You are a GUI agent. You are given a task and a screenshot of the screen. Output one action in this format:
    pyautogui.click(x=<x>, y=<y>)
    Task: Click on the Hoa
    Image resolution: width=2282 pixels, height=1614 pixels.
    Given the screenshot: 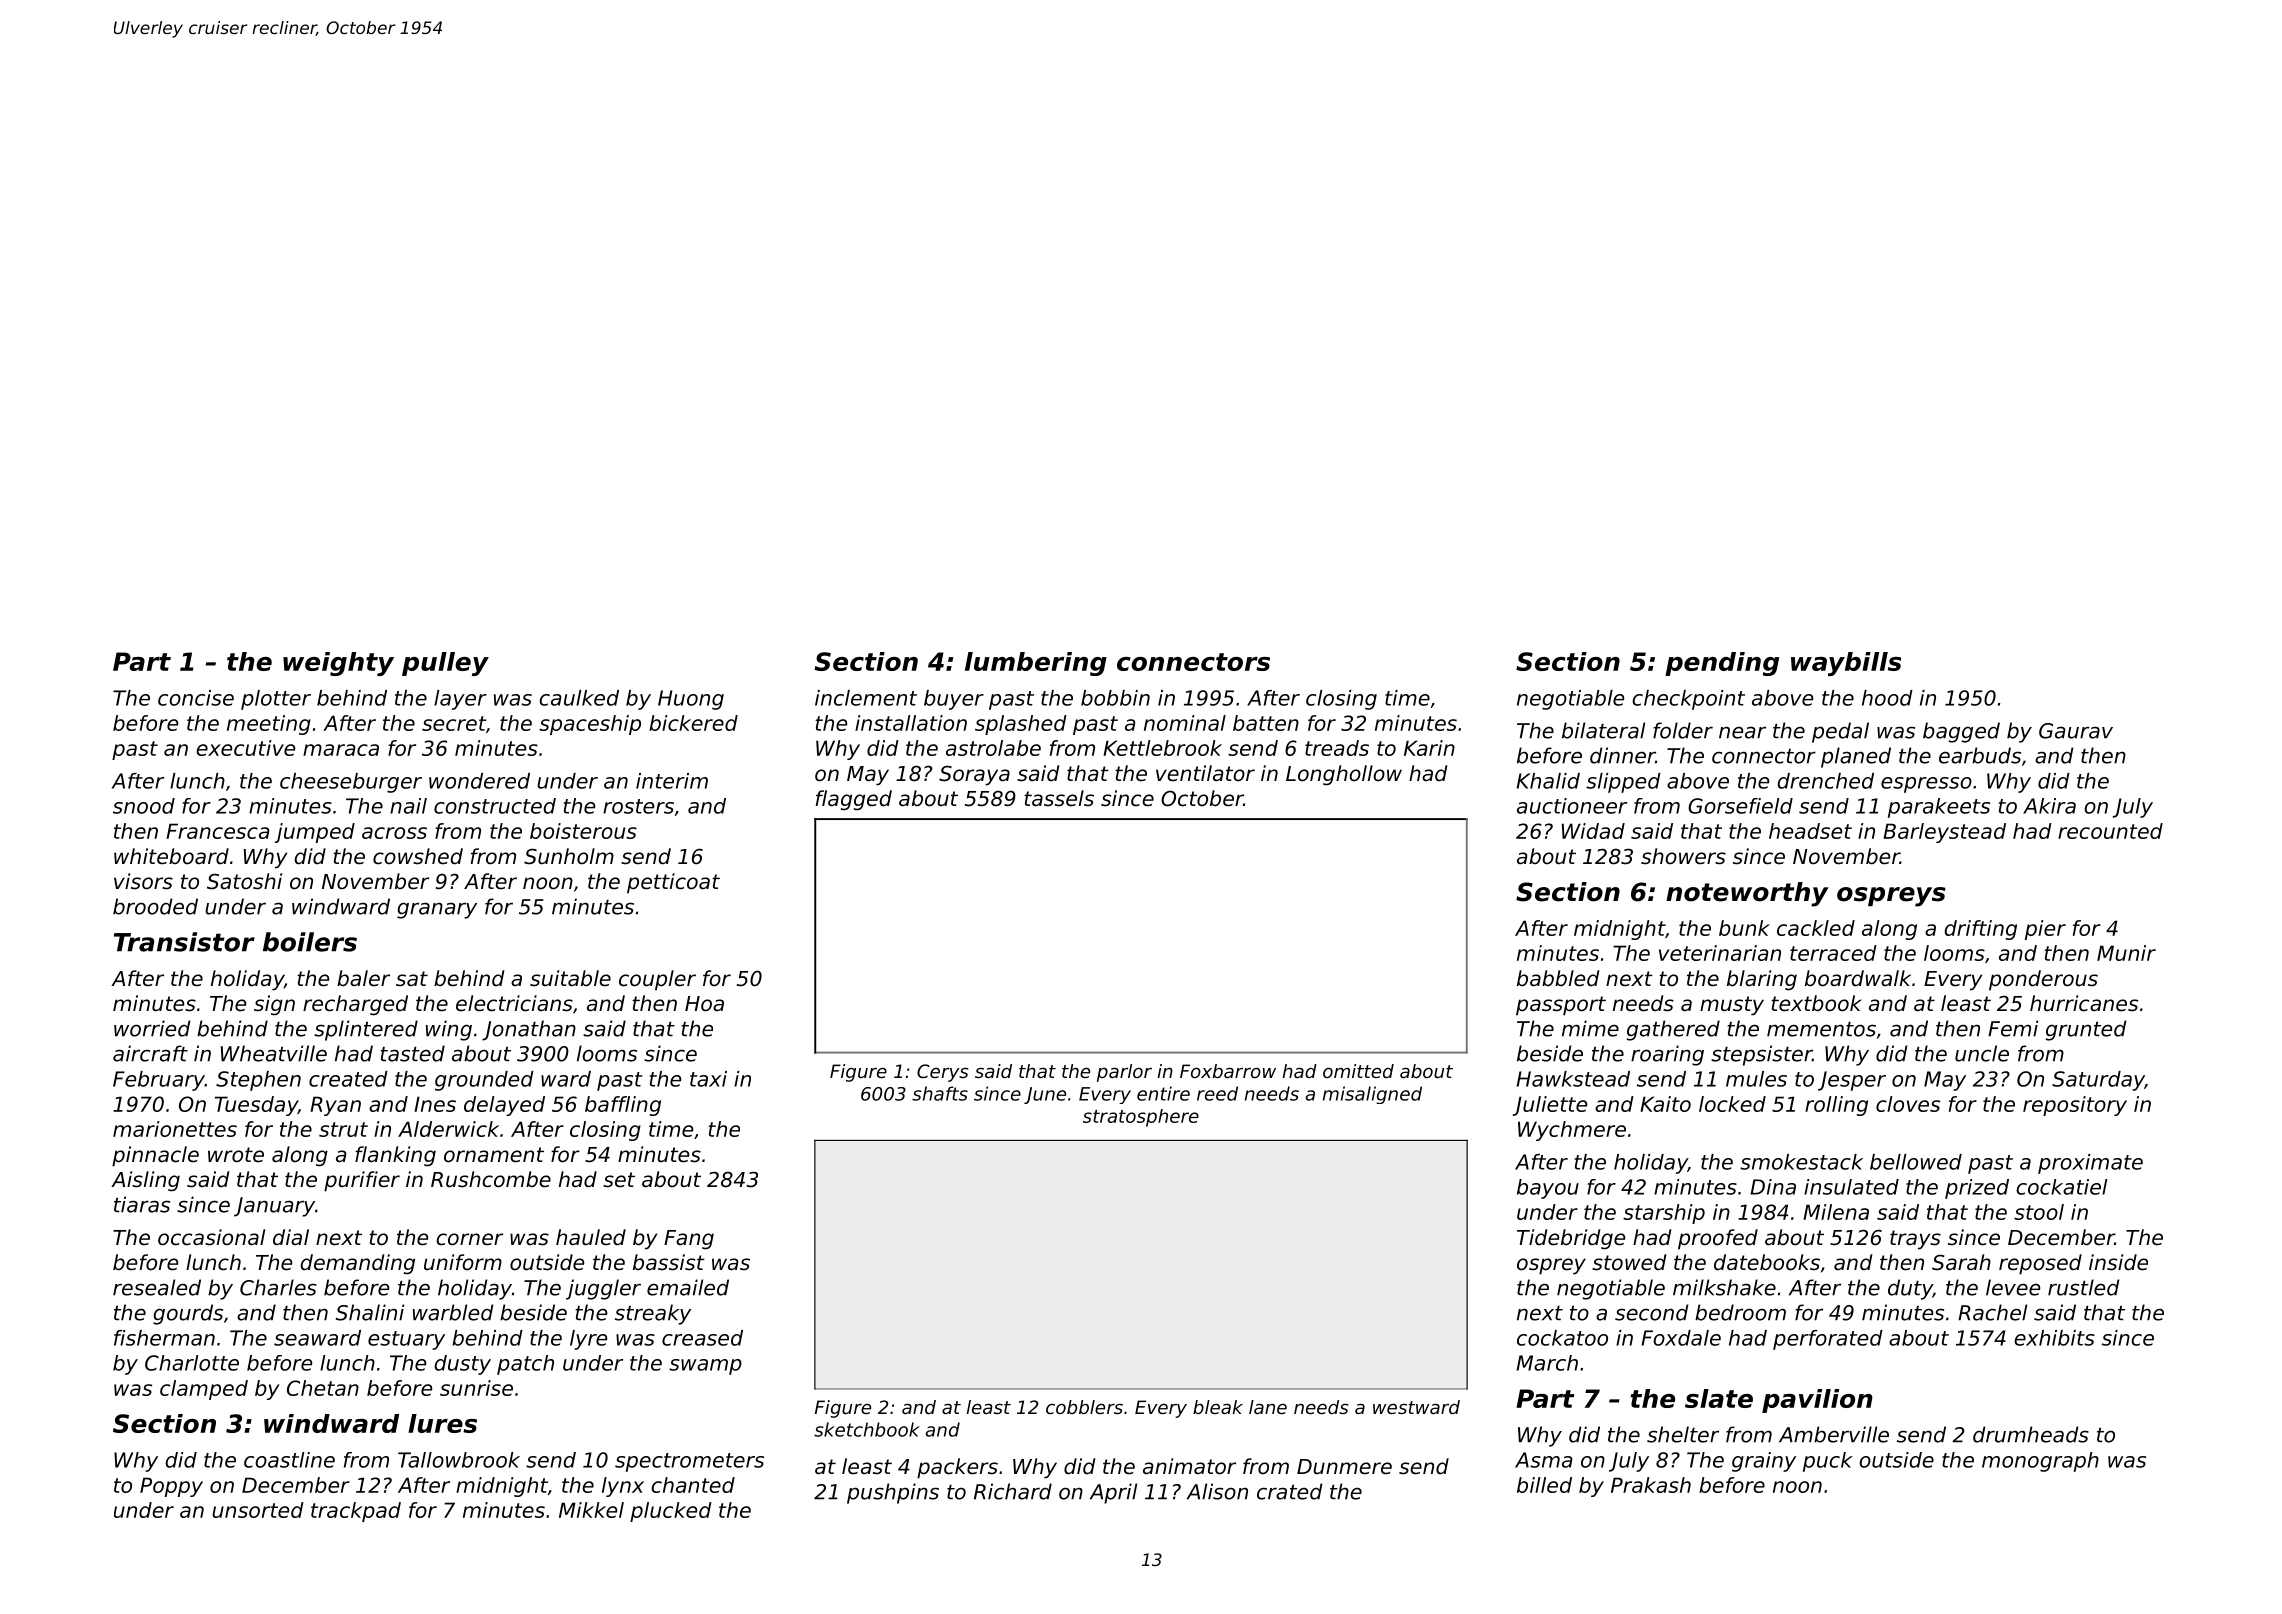 What is the action you would take?
    pyautogui.click(x=704, y=1004)
